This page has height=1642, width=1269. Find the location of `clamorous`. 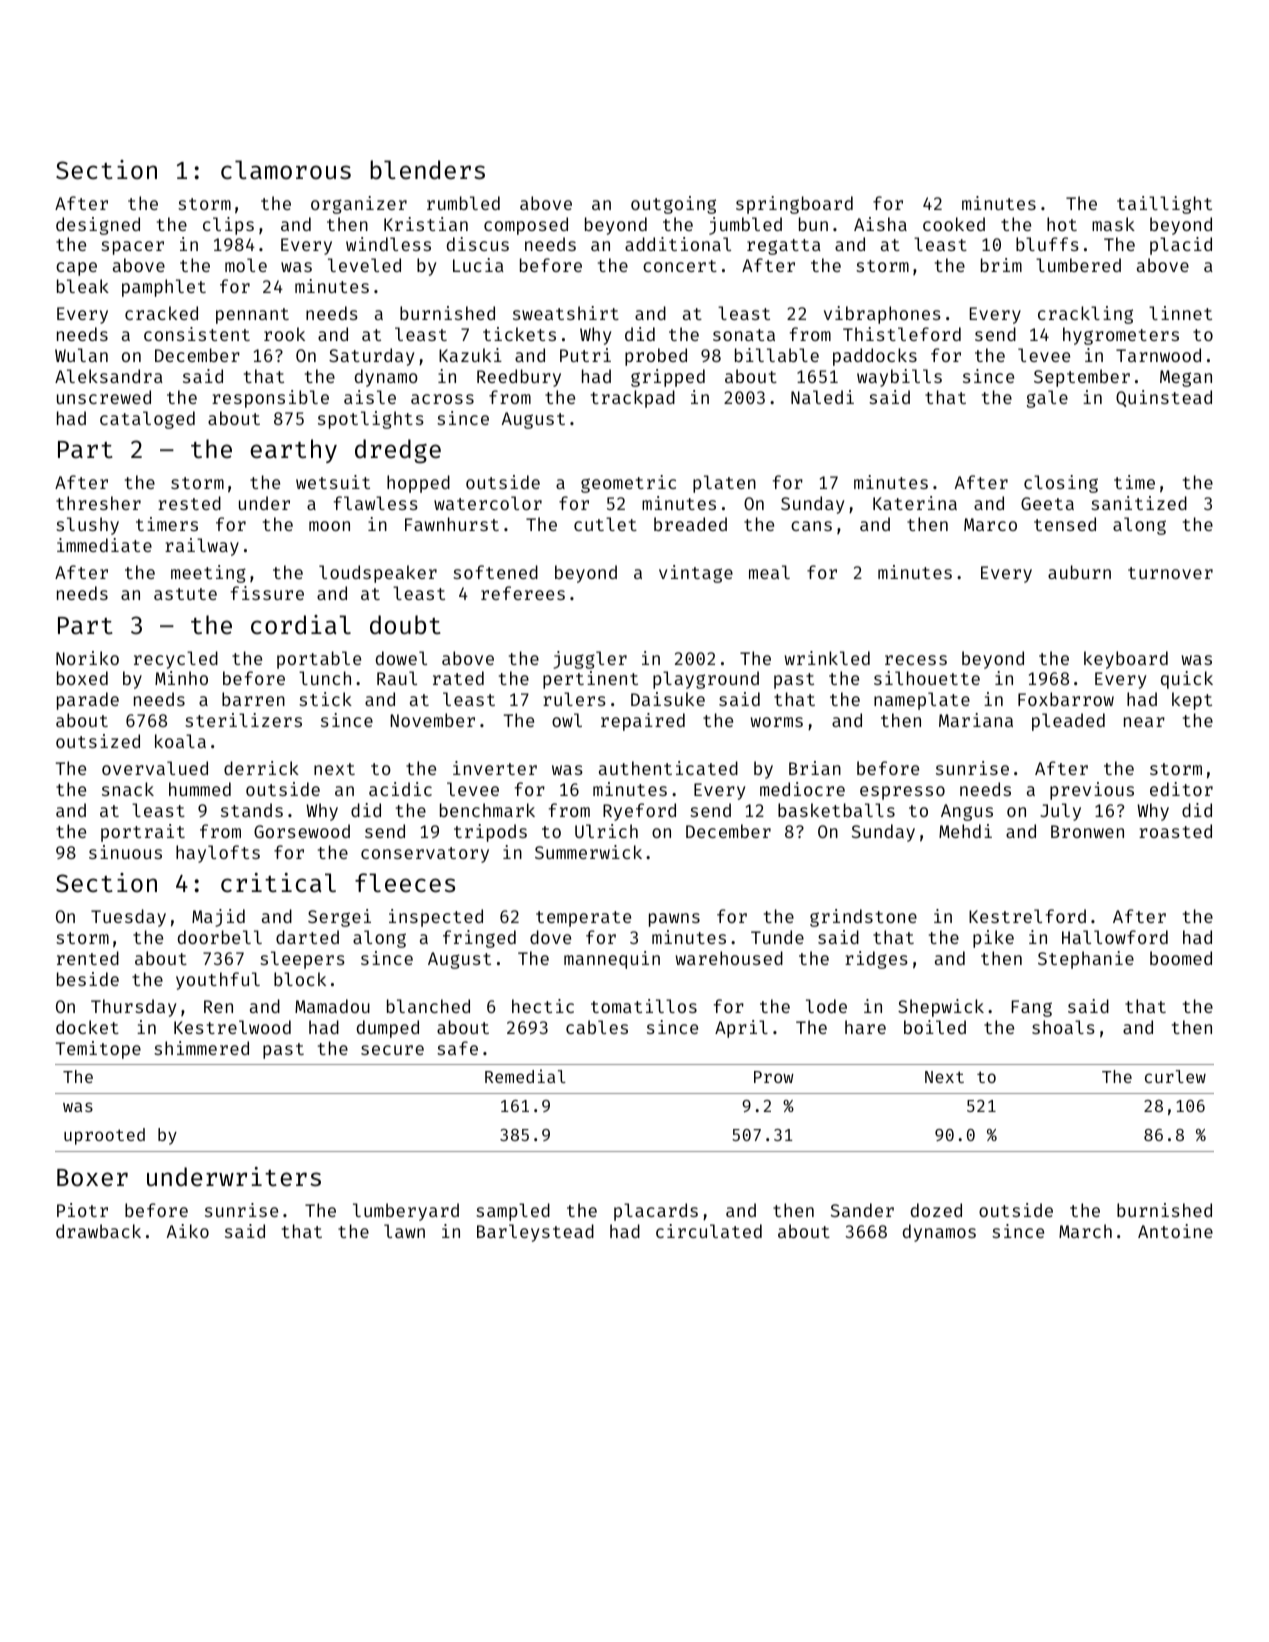

clamorous is located at coordinates (286, 170).
